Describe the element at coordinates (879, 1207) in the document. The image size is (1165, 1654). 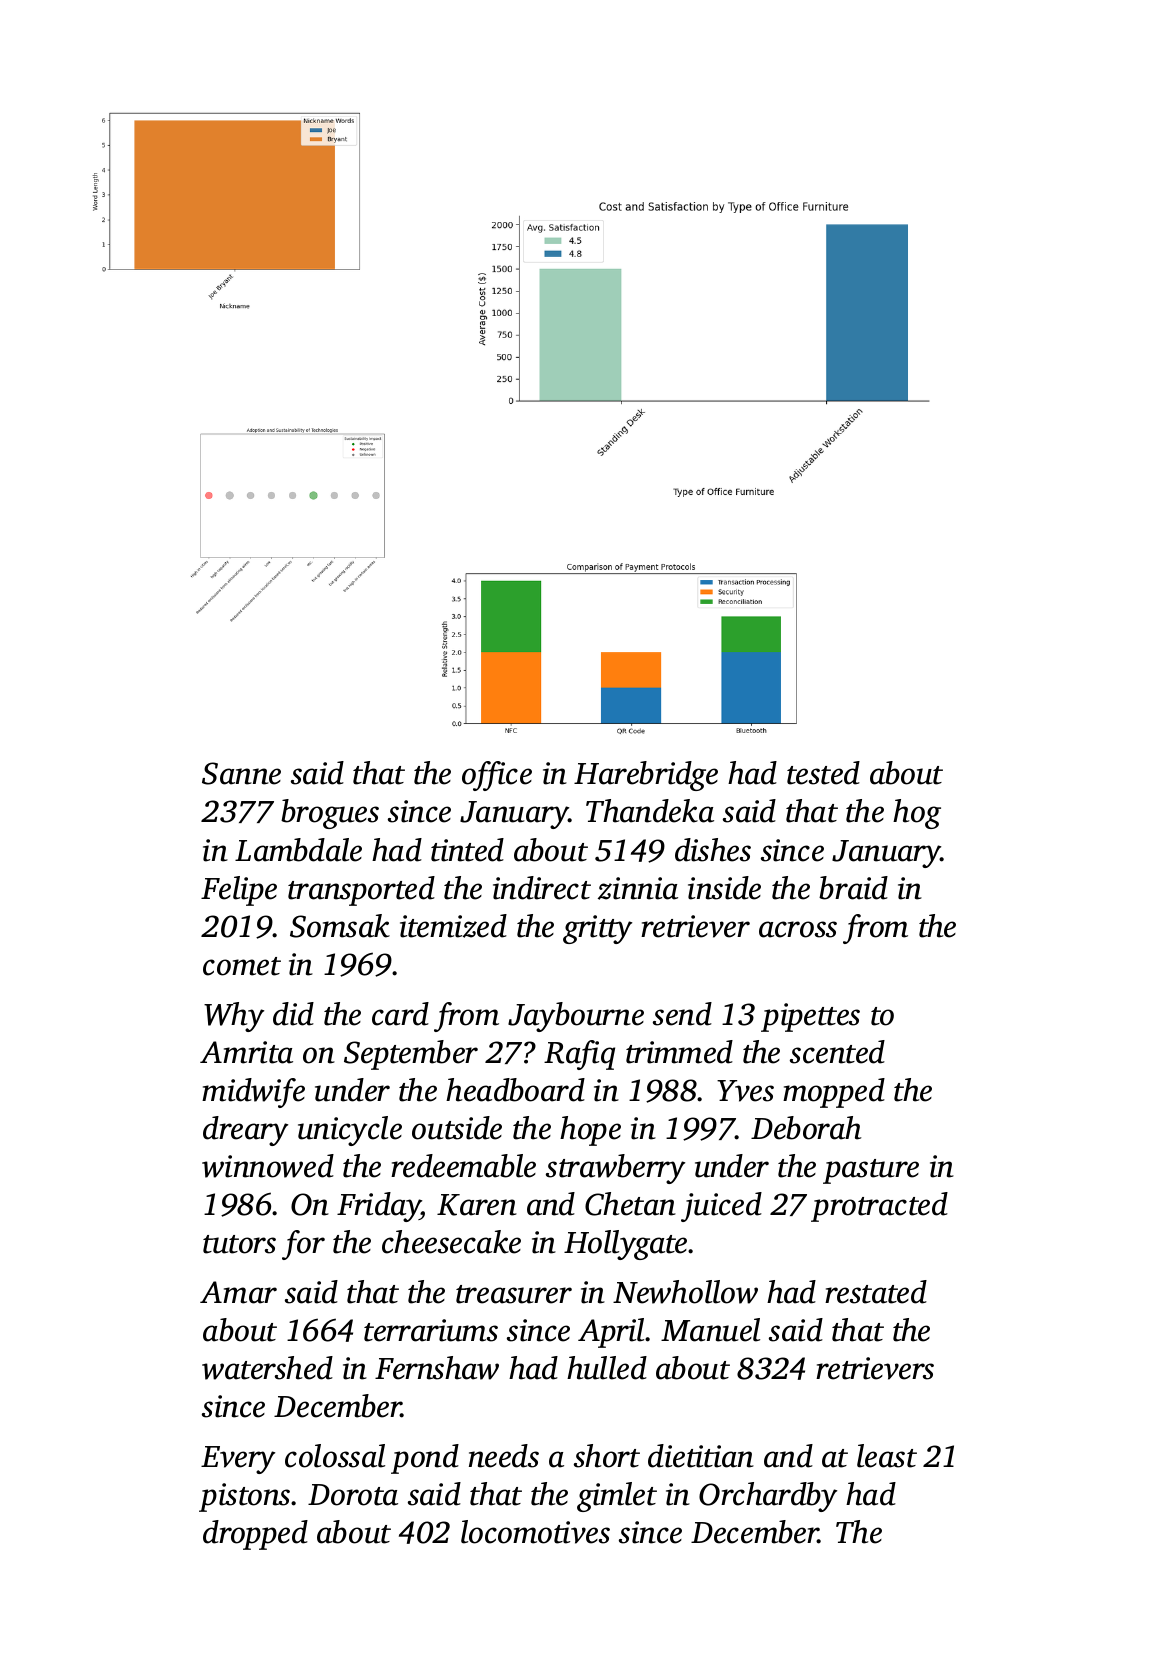
I see `protracted` at that location.
